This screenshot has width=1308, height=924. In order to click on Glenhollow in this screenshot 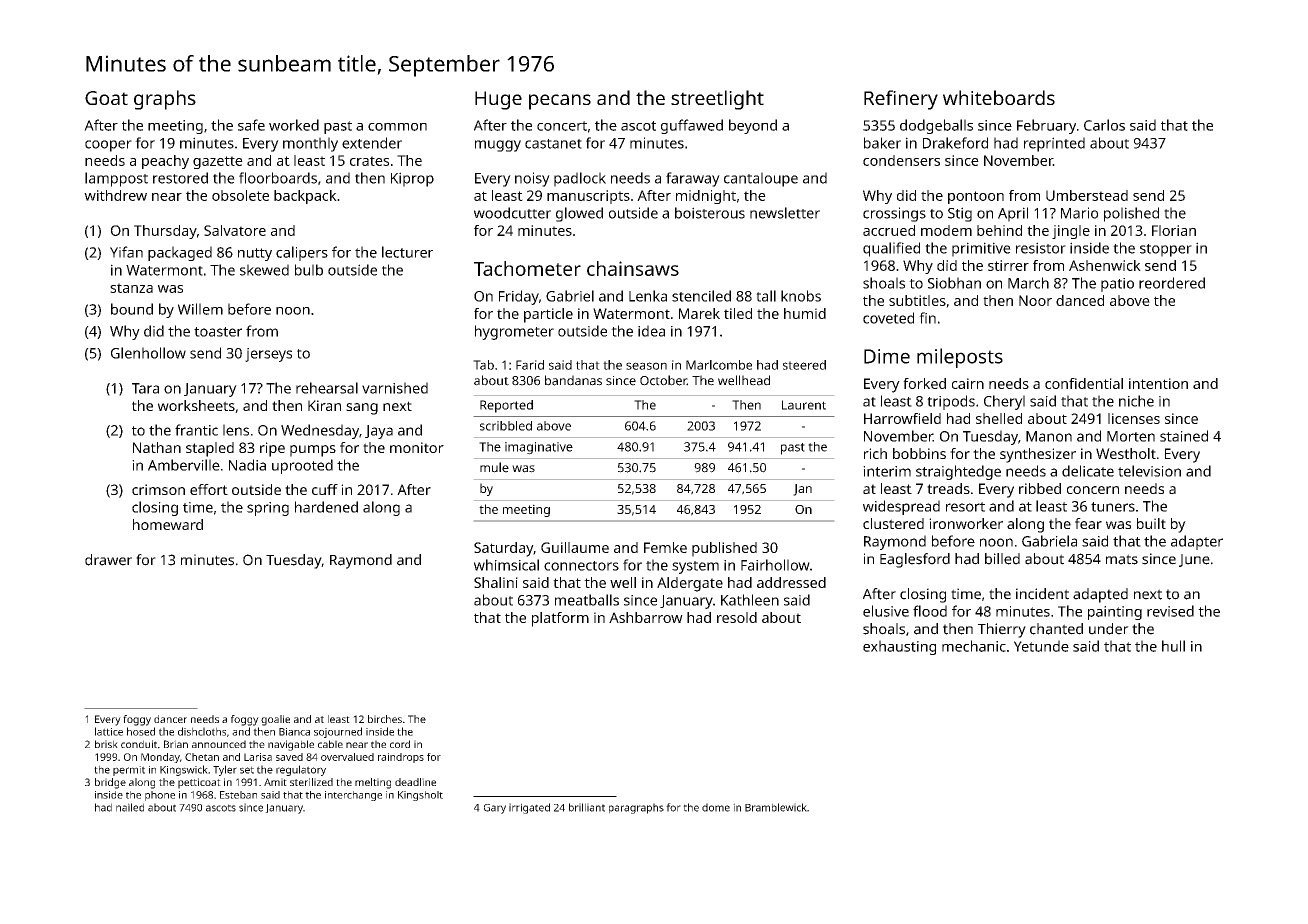, I will do `click(148, 353)`.
